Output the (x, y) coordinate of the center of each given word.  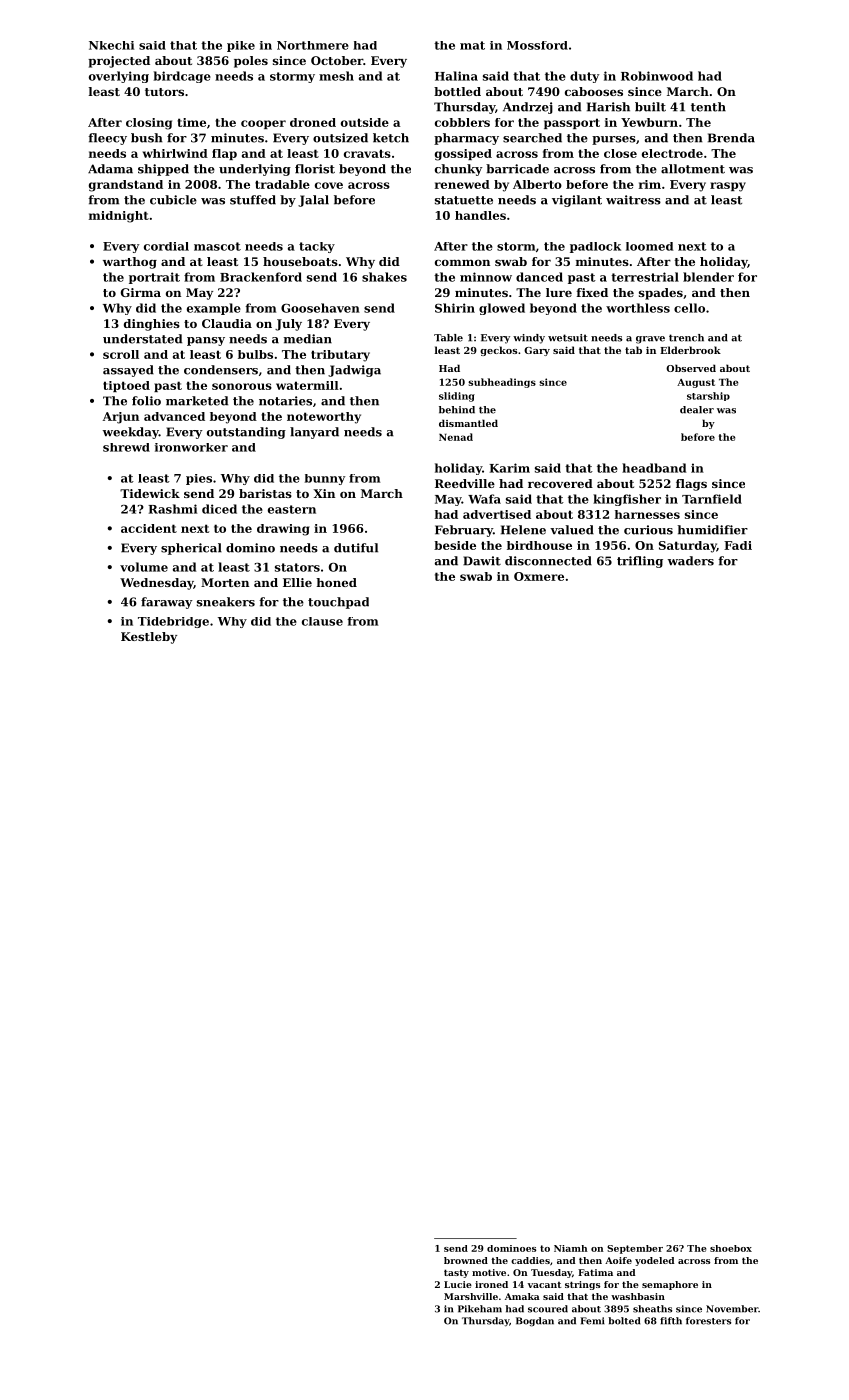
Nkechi (111, 45)
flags (691, 485)
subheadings (502, 383)
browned (466, 1260)
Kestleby (149, 638)
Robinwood (657, 76)
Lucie (458, 1284)
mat (472, 45)
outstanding (246, 433)
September (635, 1249)
